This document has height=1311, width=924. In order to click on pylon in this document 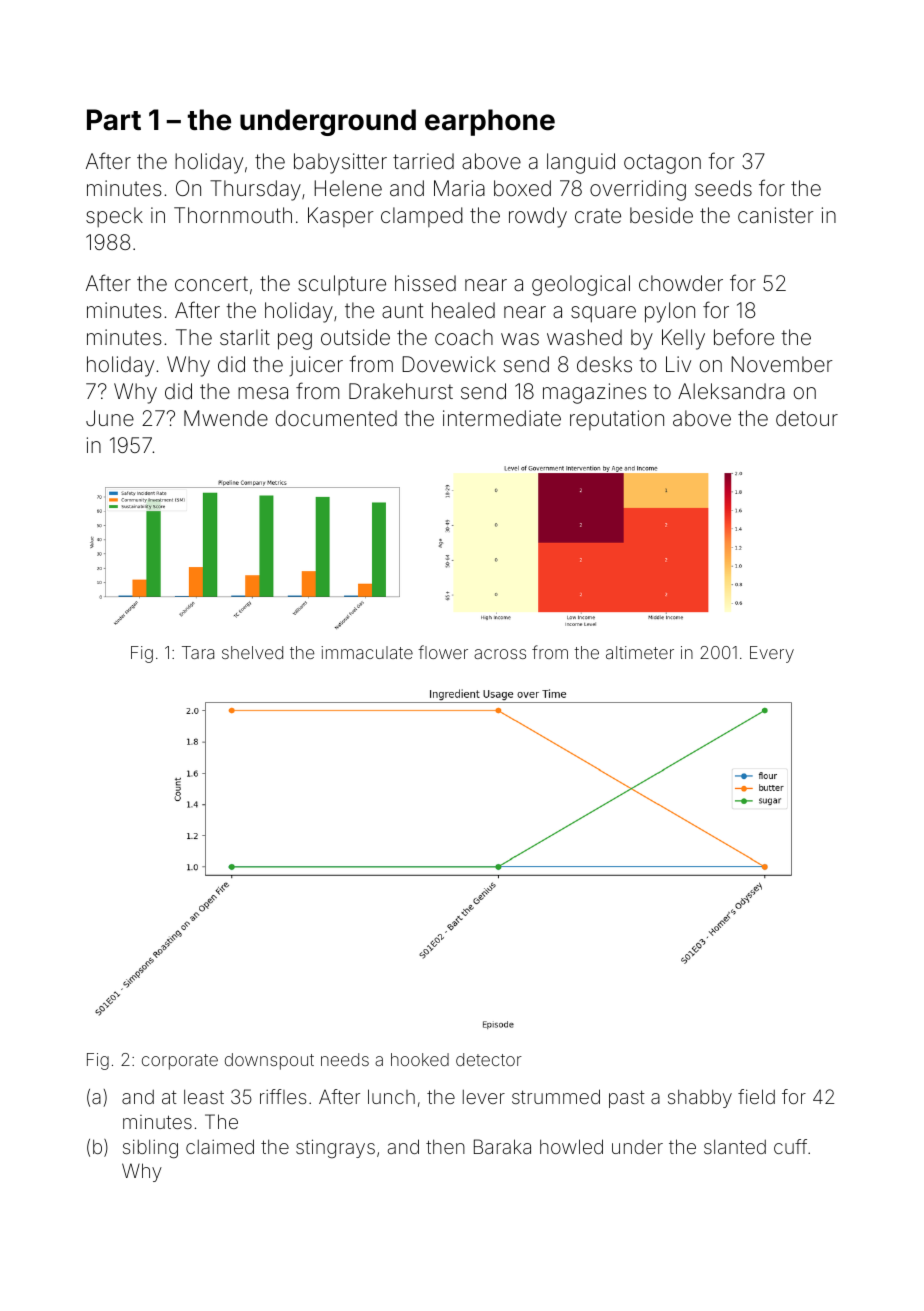, I will do `click(670, 312)`.
